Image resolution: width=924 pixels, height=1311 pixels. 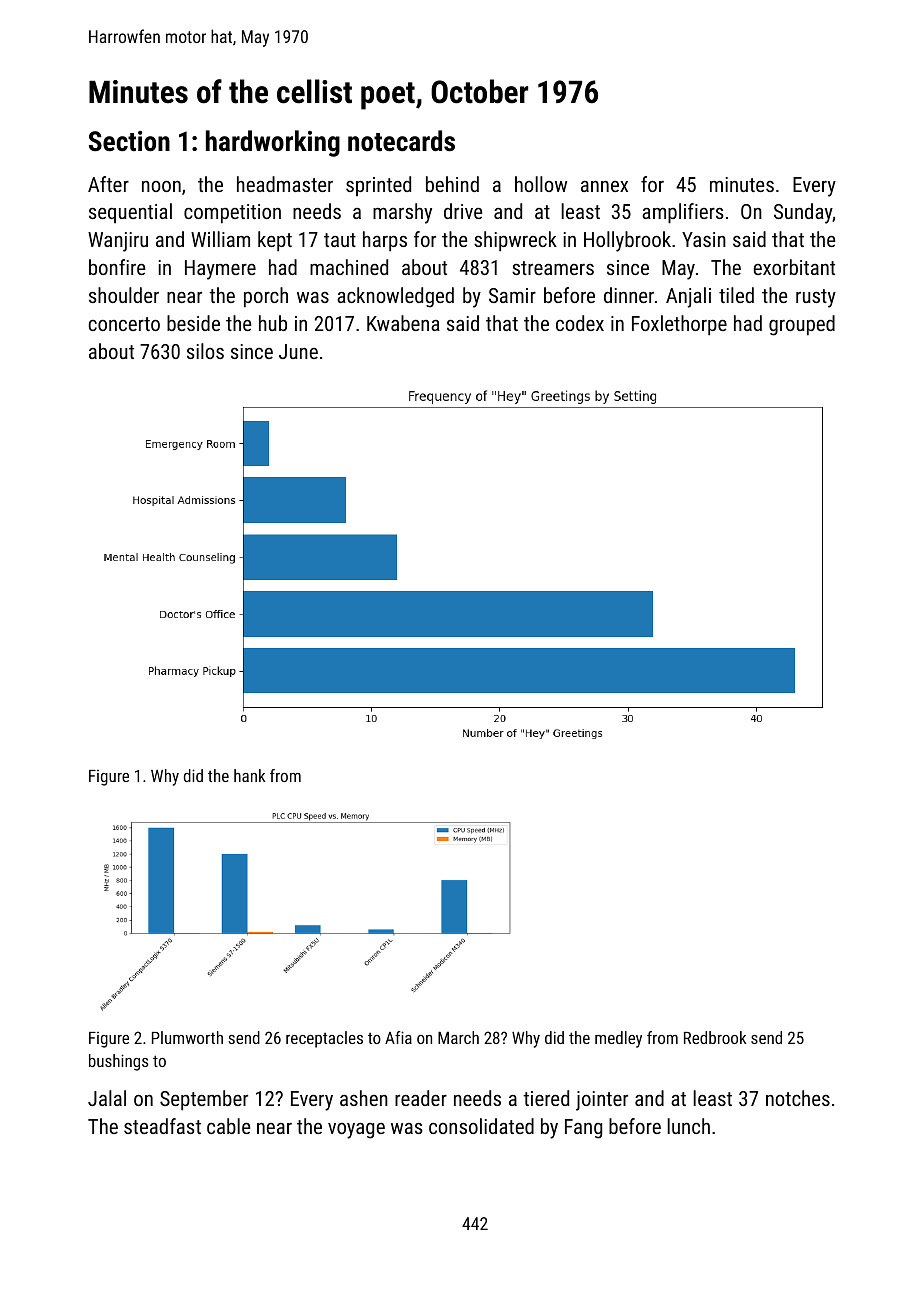 I want to click on Afia, so click(x=398, y=1037).
